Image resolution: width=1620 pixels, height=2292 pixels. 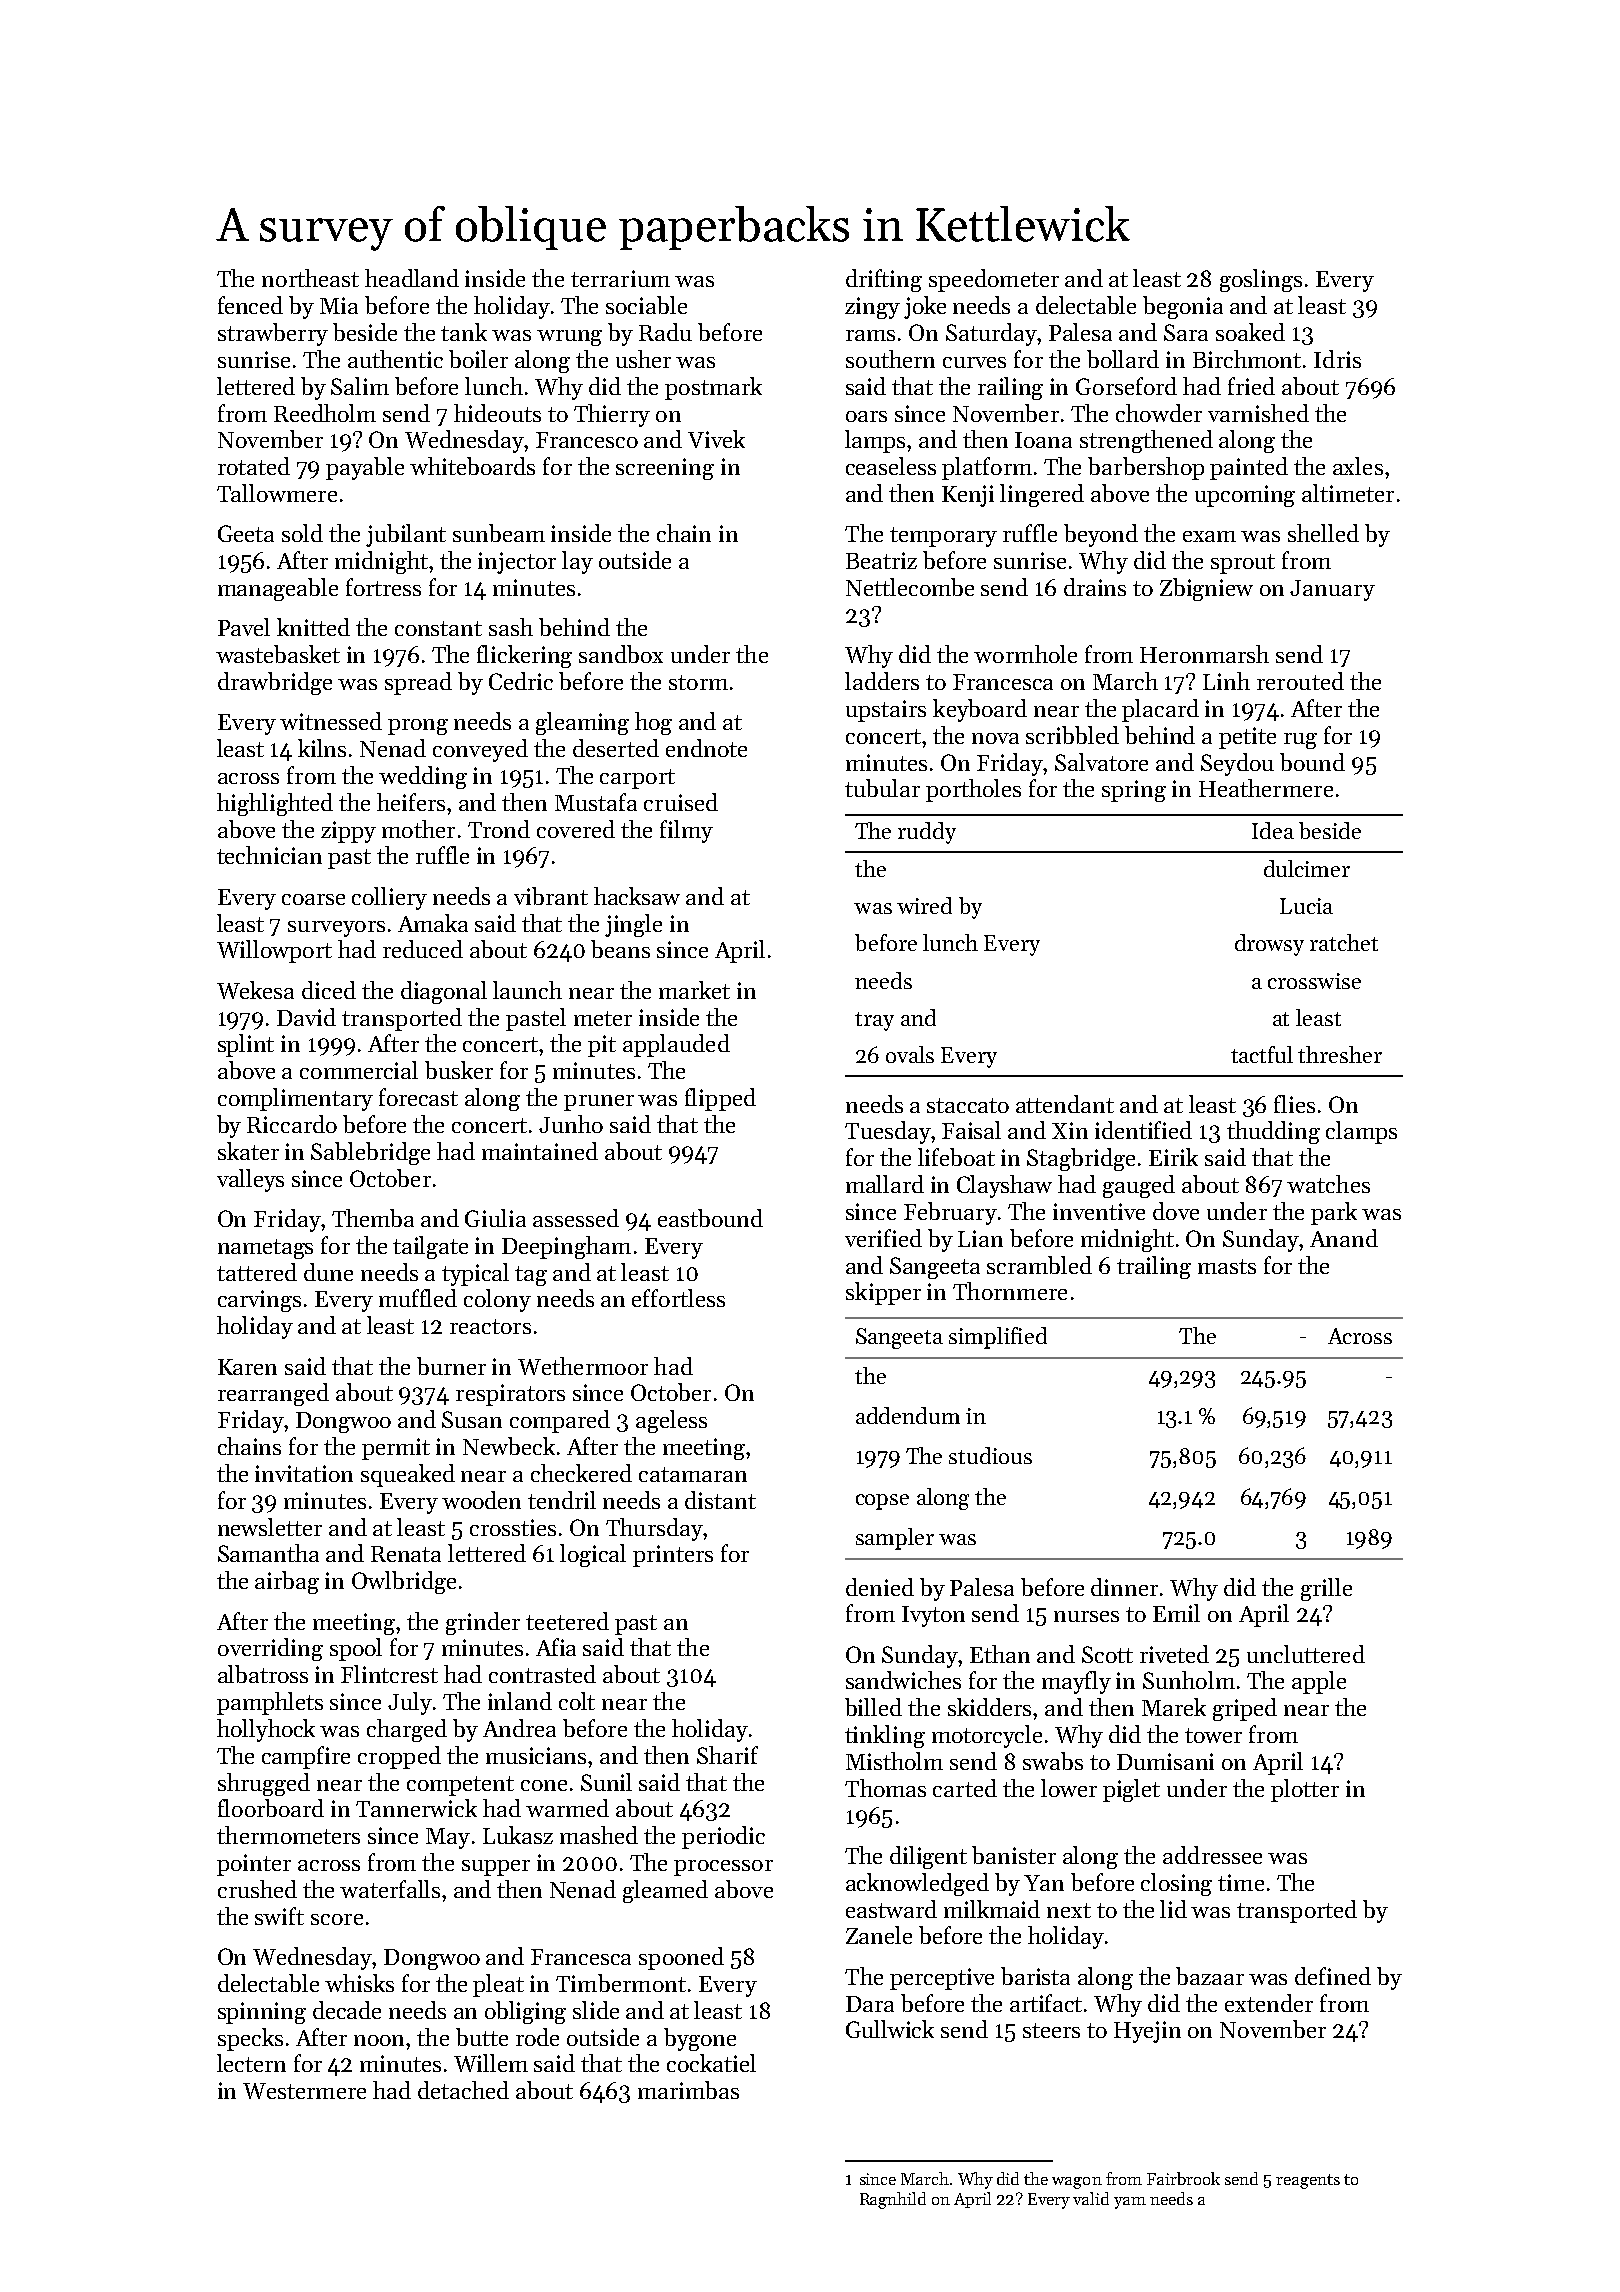 I want to click on extender, so click(x=1269, y=2003).
